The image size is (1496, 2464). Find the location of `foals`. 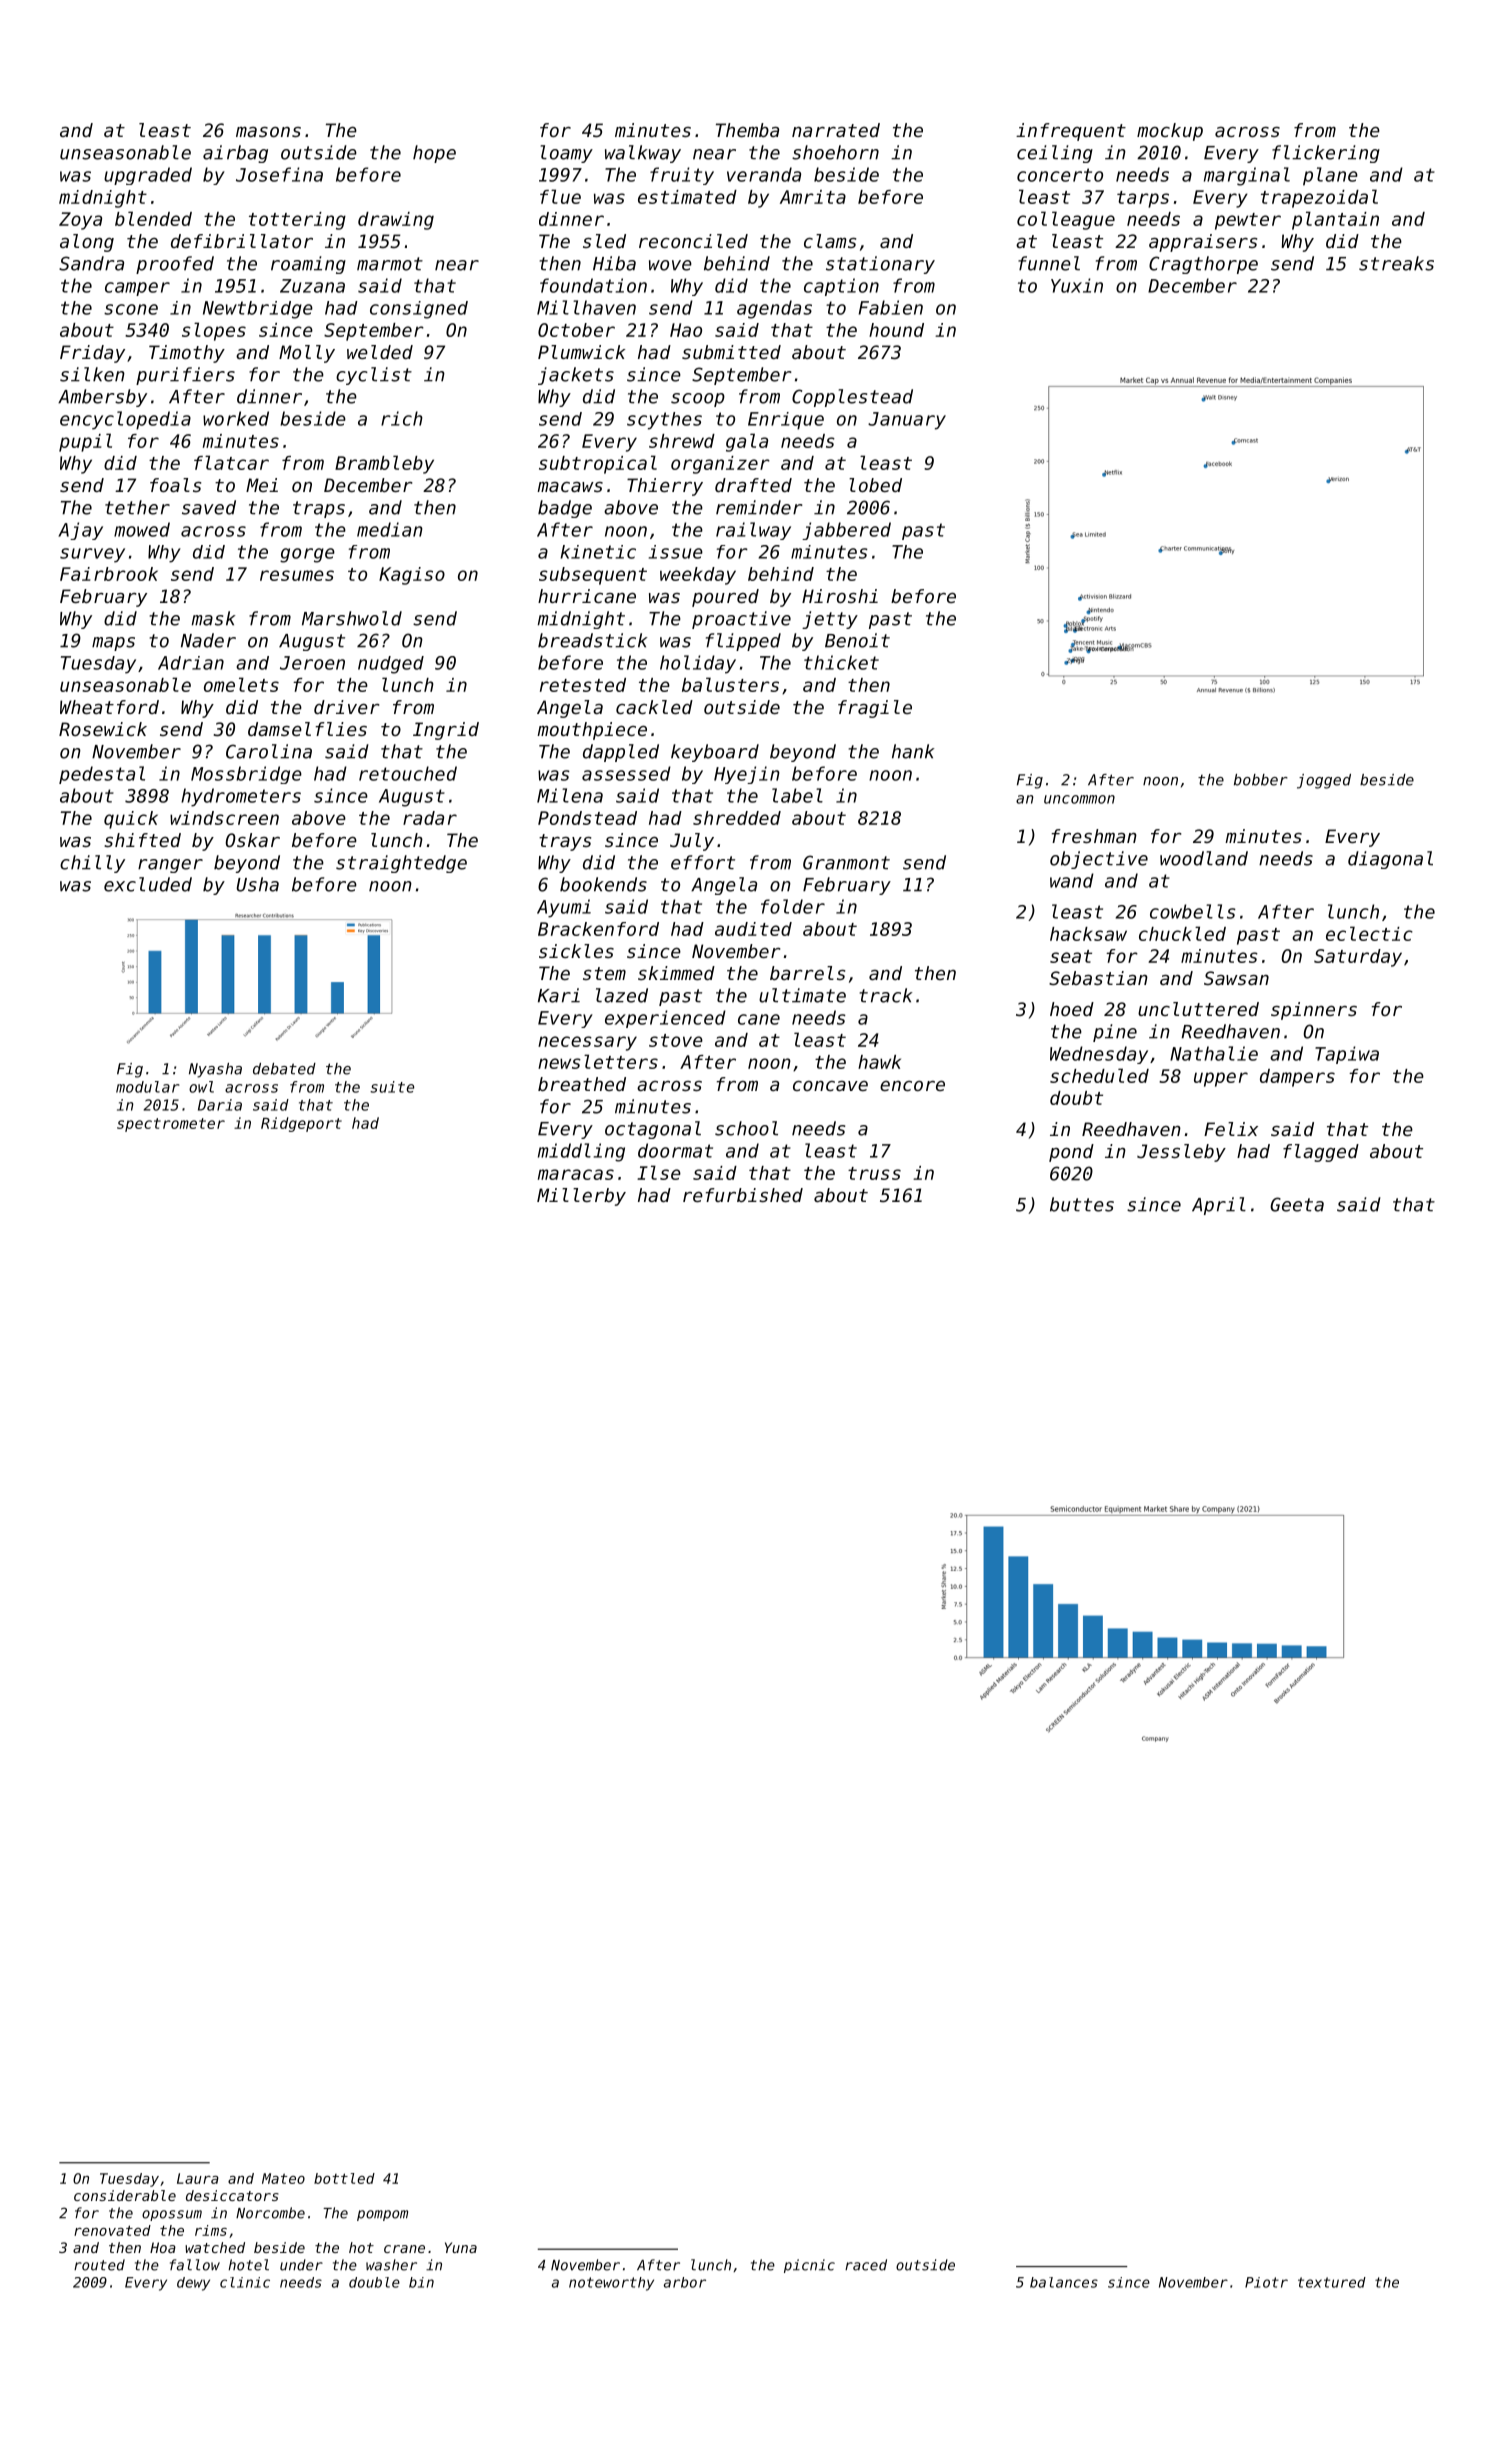

foals is located at coordinates (175, 485).
